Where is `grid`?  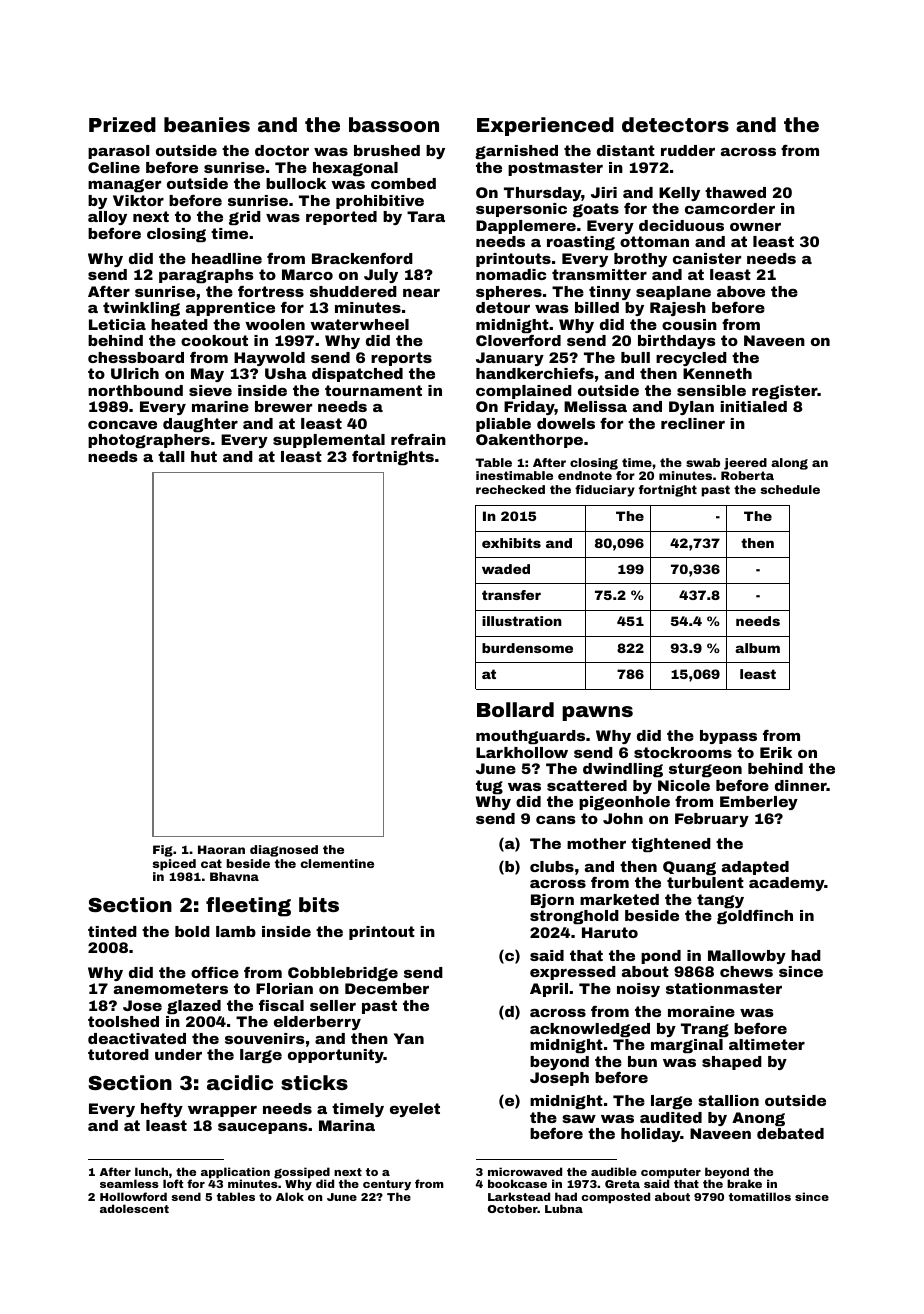 grid is located at coordinates (245, 218).
